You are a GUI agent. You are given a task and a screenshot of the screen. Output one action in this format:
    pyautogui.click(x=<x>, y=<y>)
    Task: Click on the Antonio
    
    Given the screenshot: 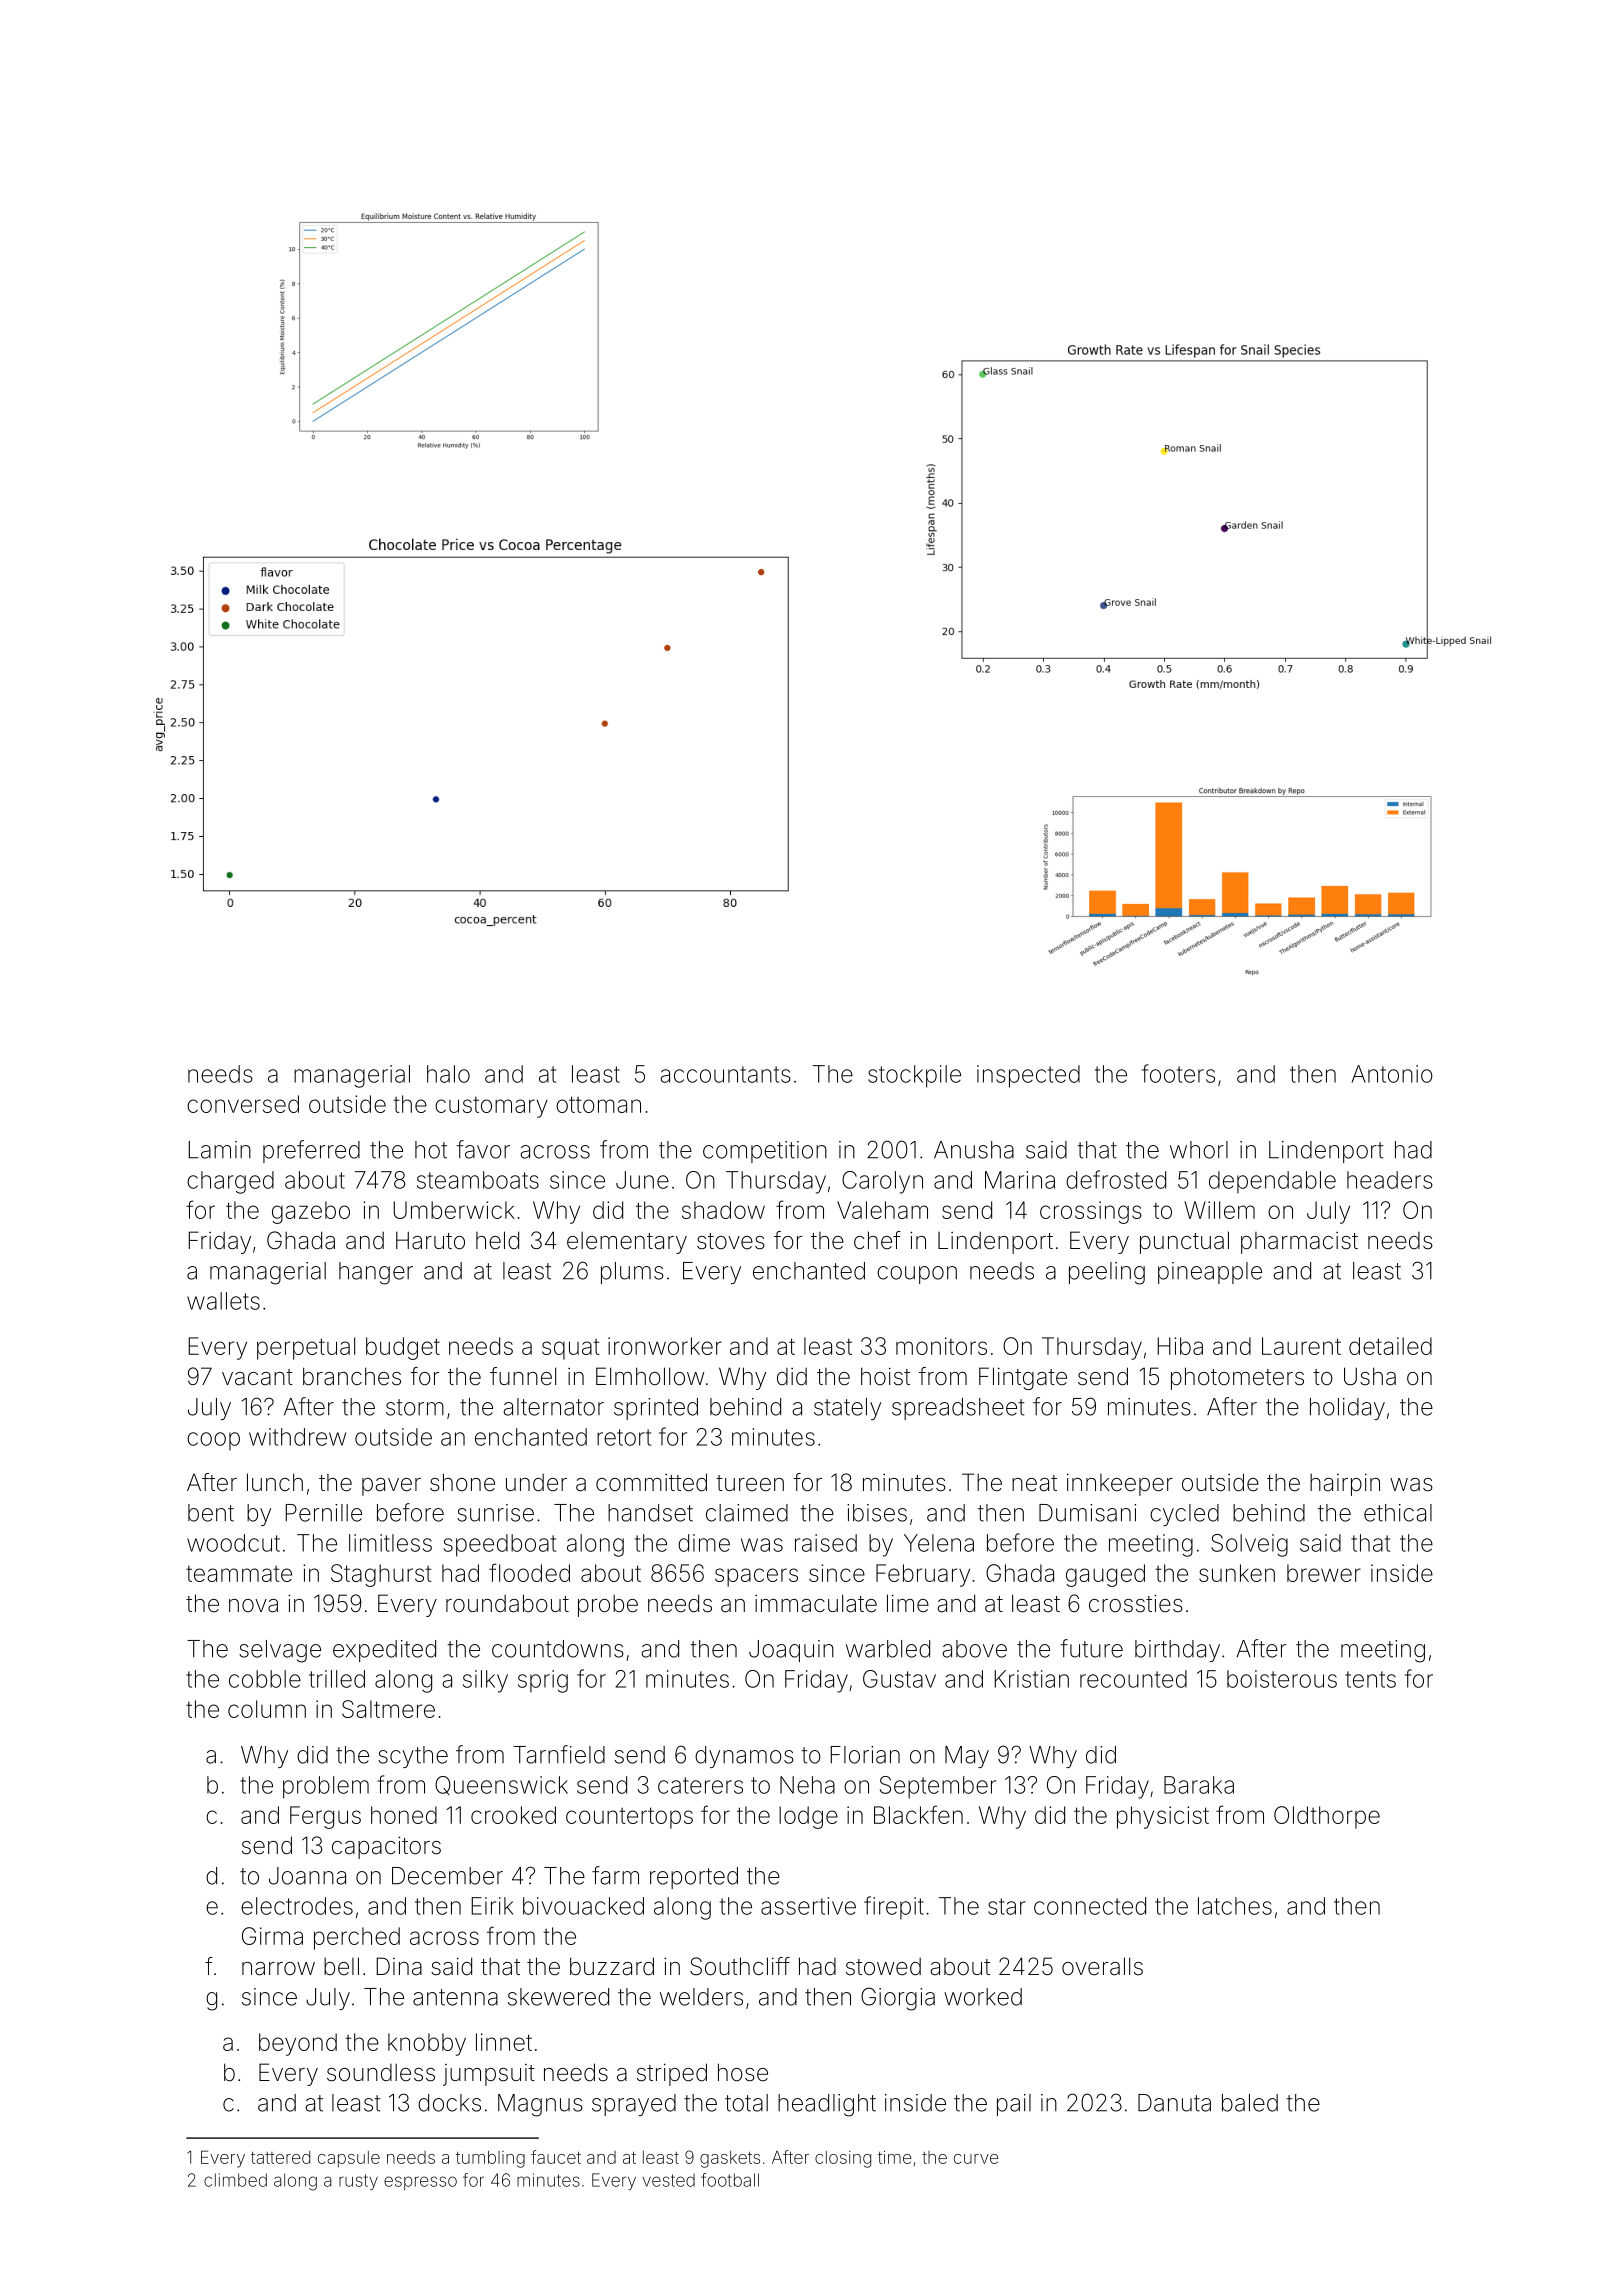 What is the action you would take?
    pyautogui.click(x=1392, y=1074)
